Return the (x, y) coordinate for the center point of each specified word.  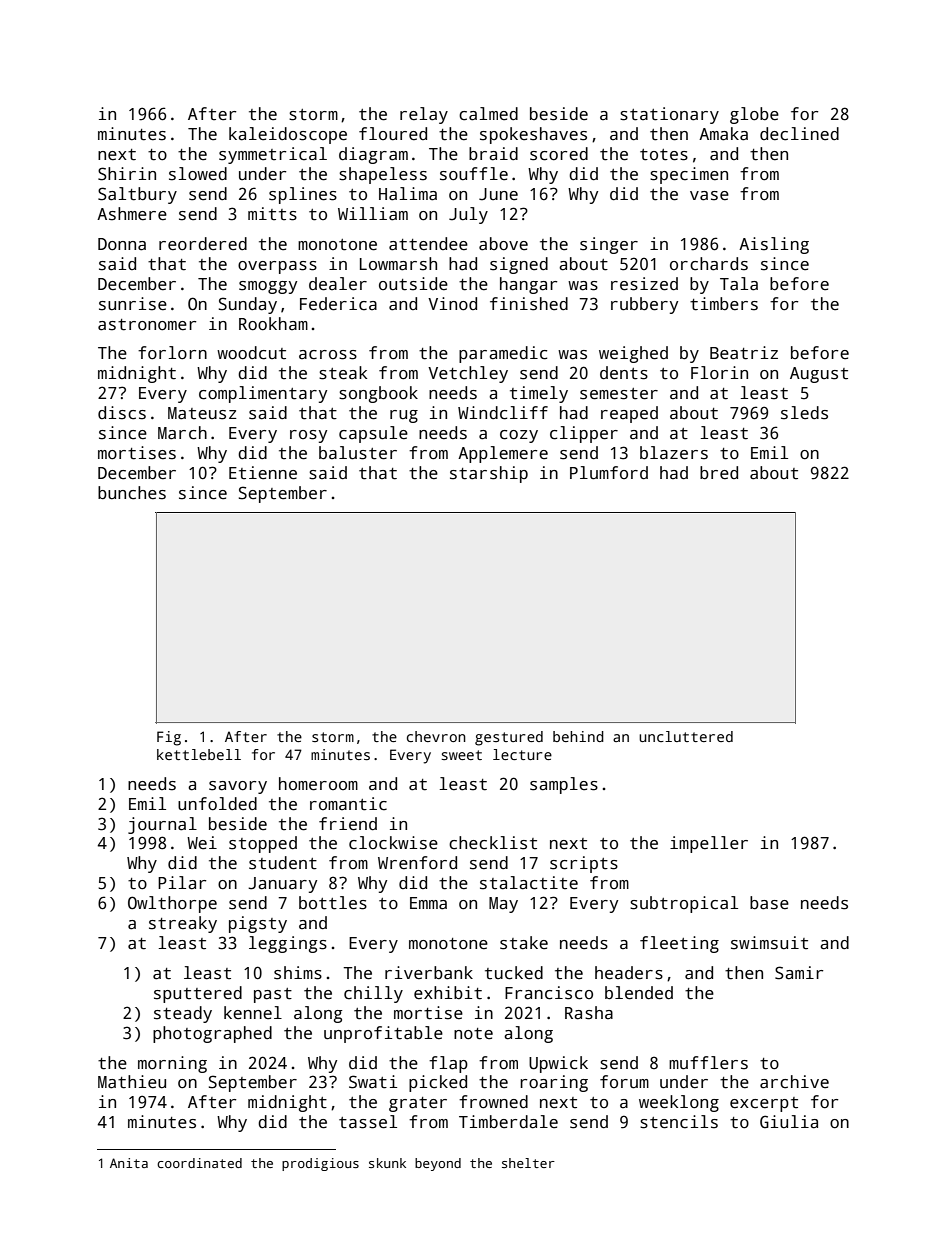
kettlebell (199, 754)
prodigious (320, 1164)
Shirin (127, 174)
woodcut (251, 353)
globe (754, 115)
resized (644, 284)
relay (424, 115)
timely (539, 394)
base (769, 903)
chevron (436, 736)
